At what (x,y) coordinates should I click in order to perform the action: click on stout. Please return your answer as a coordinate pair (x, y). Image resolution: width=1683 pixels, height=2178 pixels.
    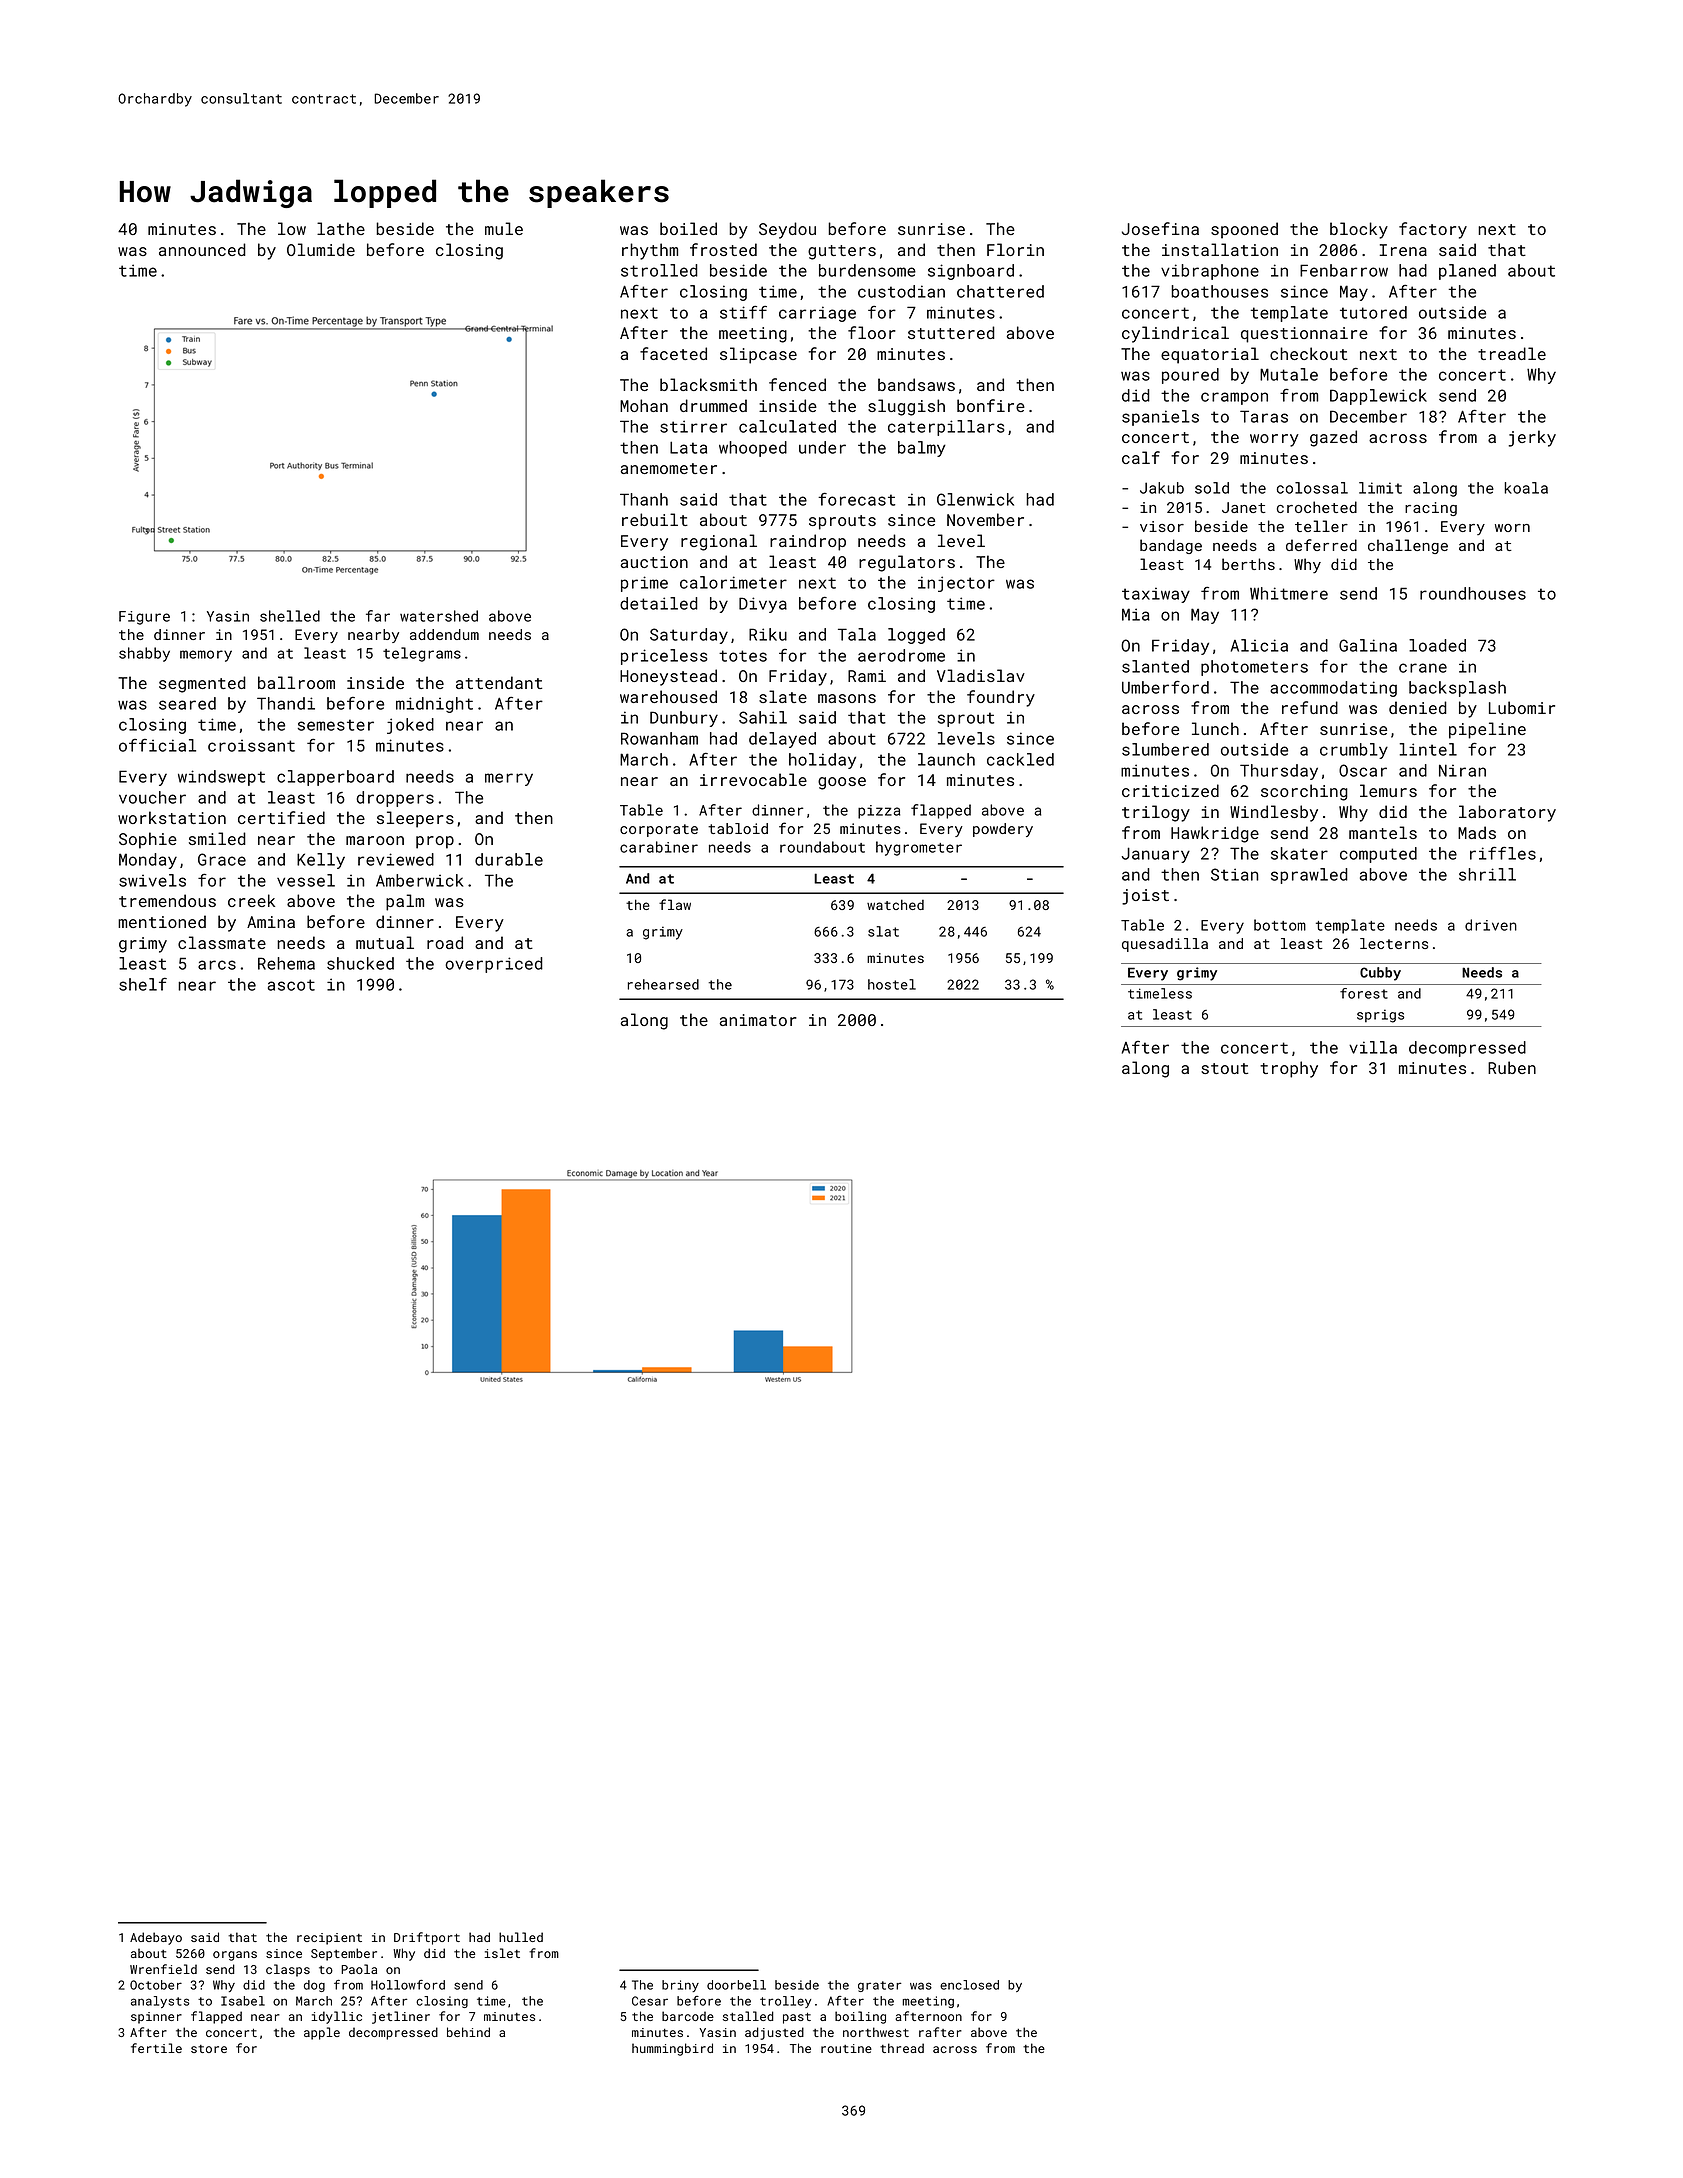
    Looking at the image, I should click on (1224, 1068).
